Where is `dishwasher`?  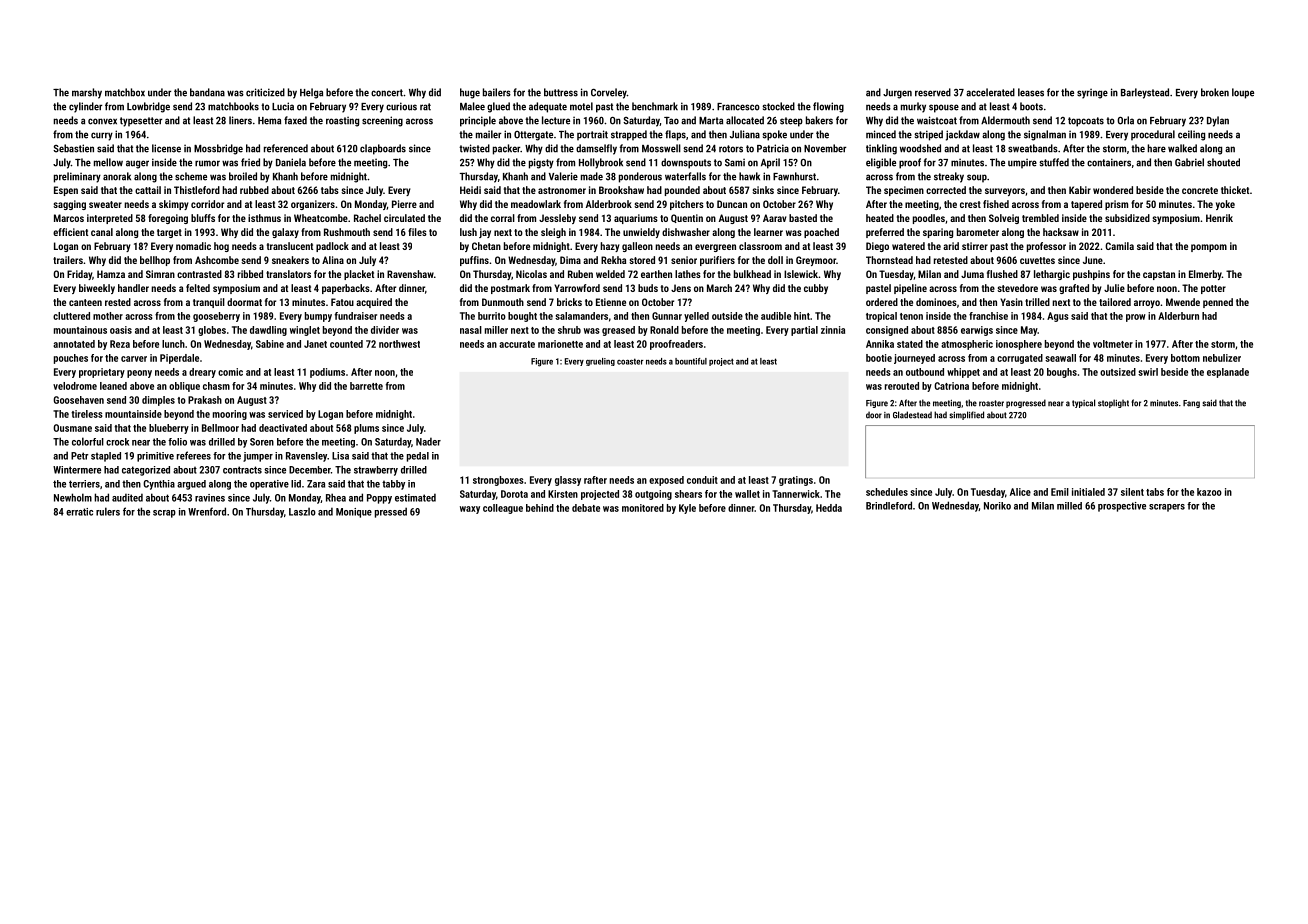
dishwasher is located at coordinates (686, 232).
